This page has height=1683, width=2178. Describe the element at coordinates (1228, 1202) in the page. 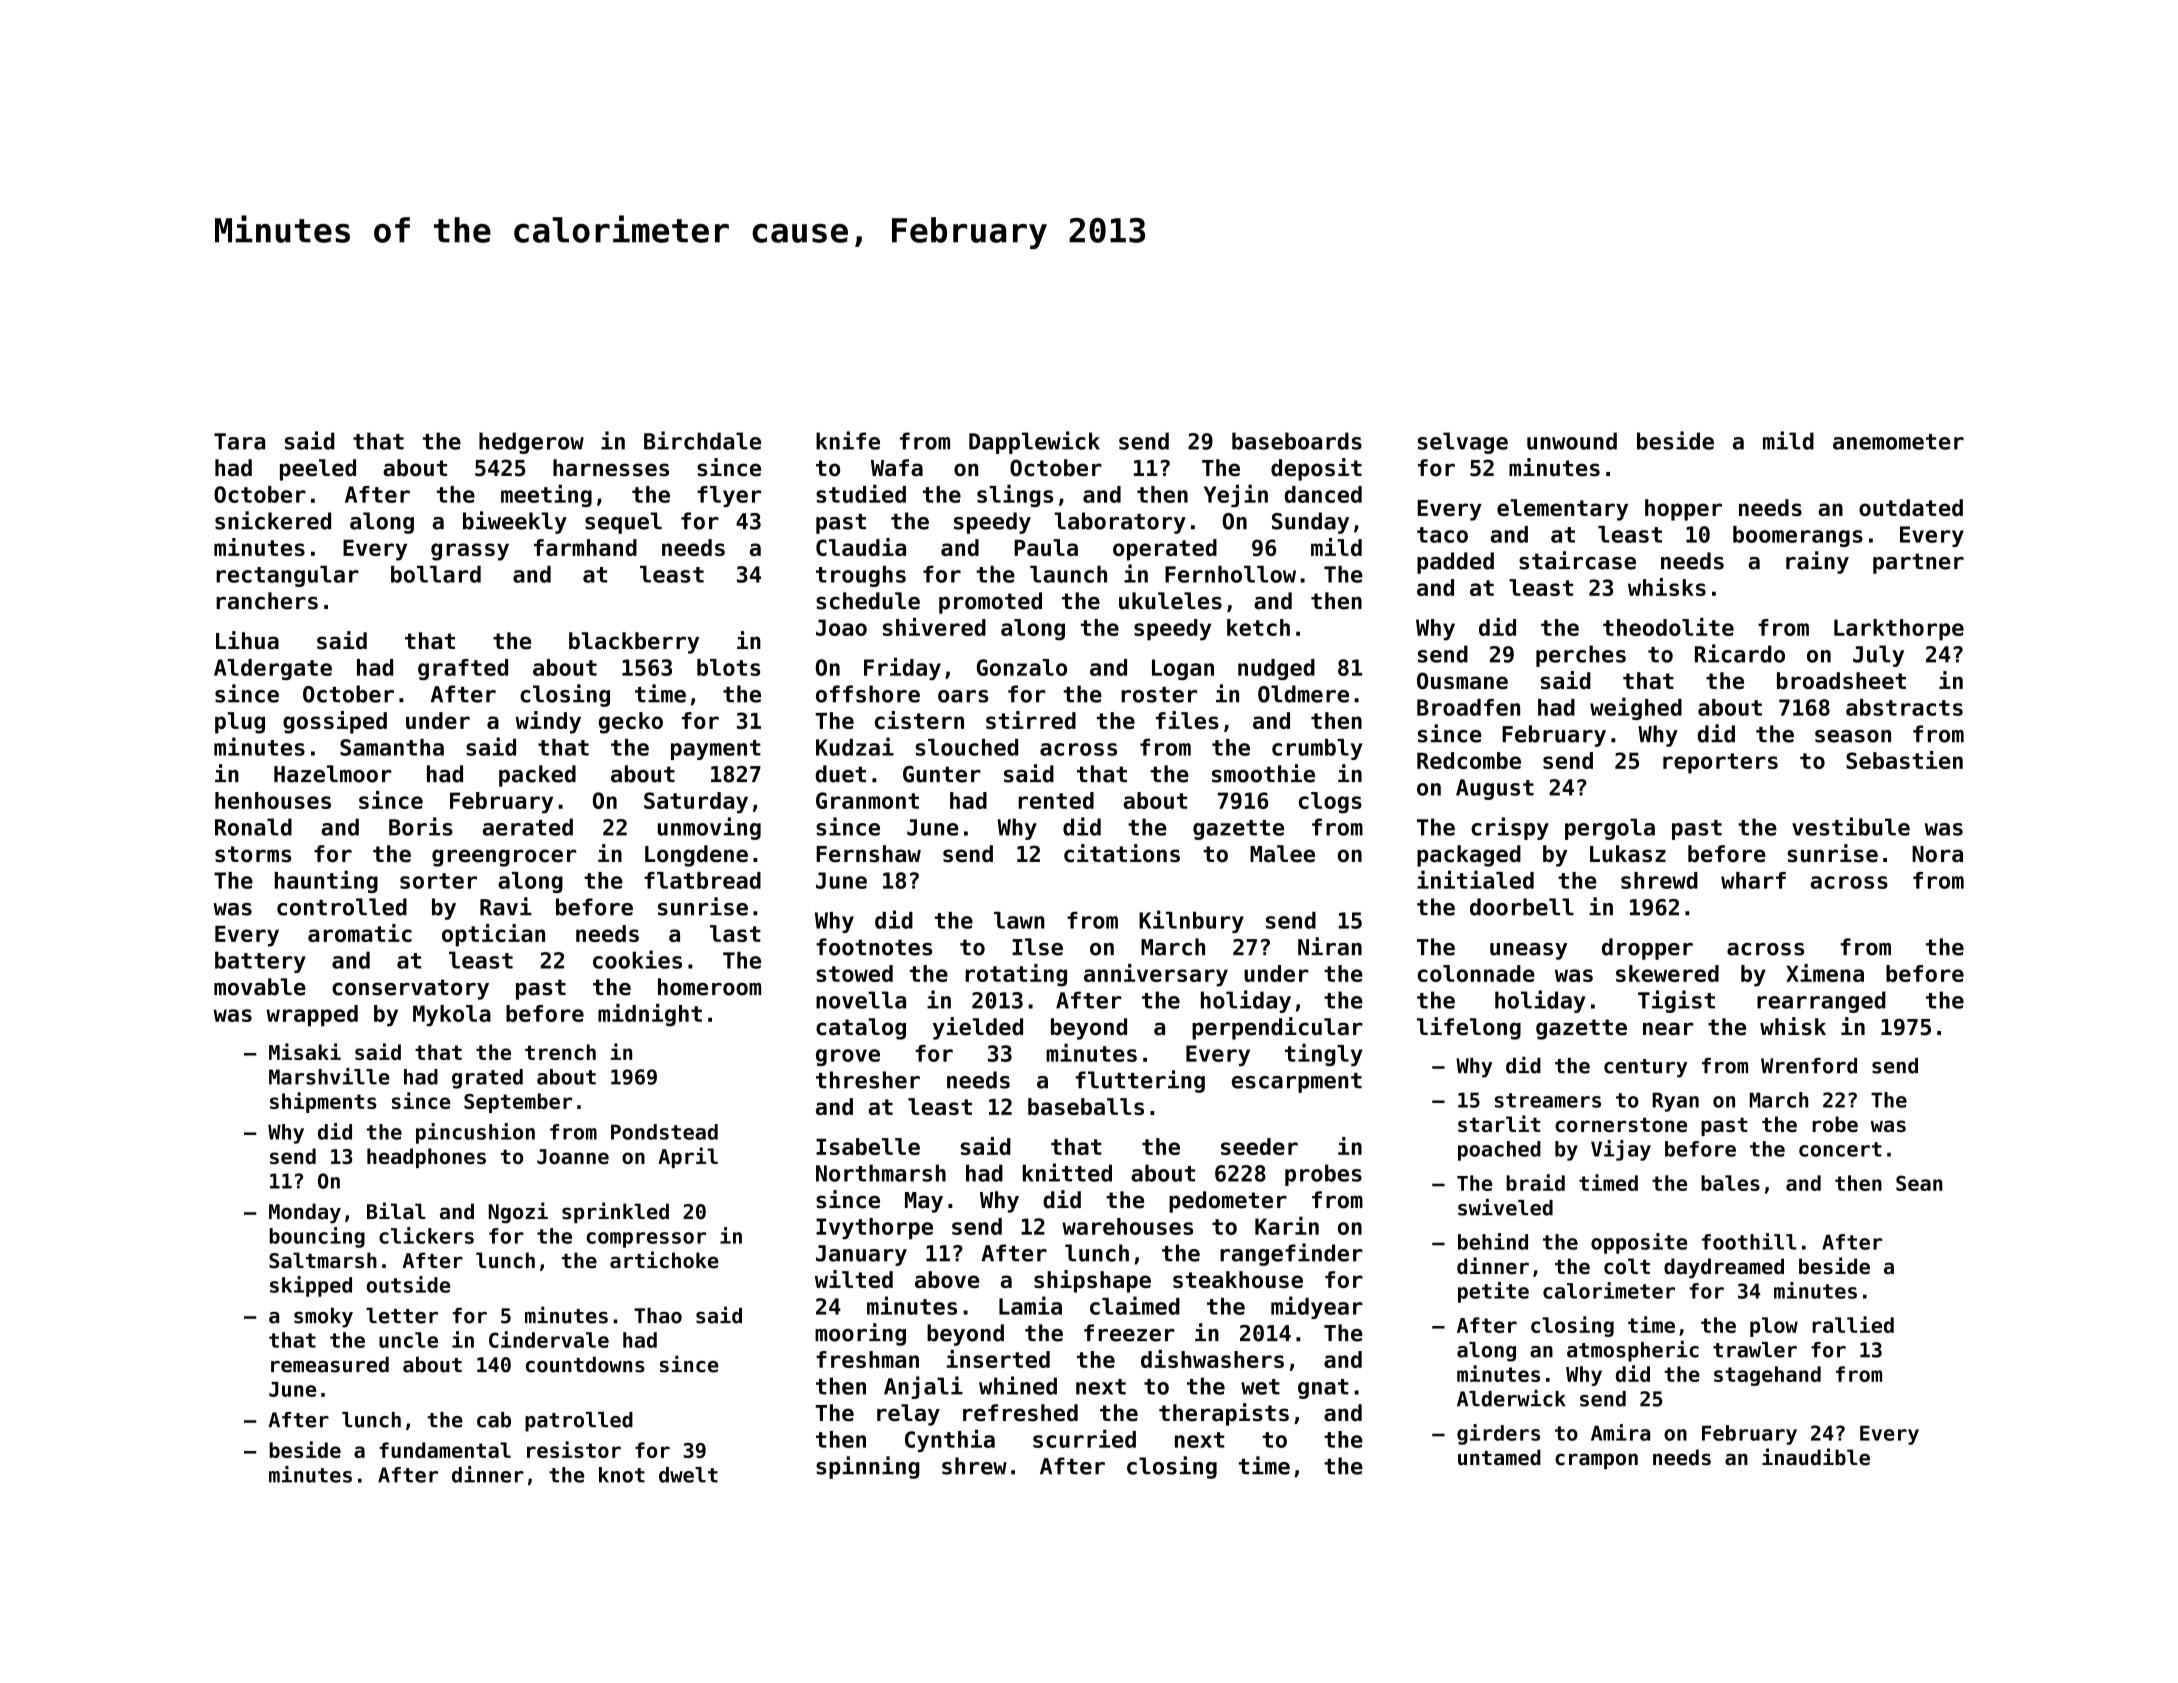

I see `pedometer` at that location.
